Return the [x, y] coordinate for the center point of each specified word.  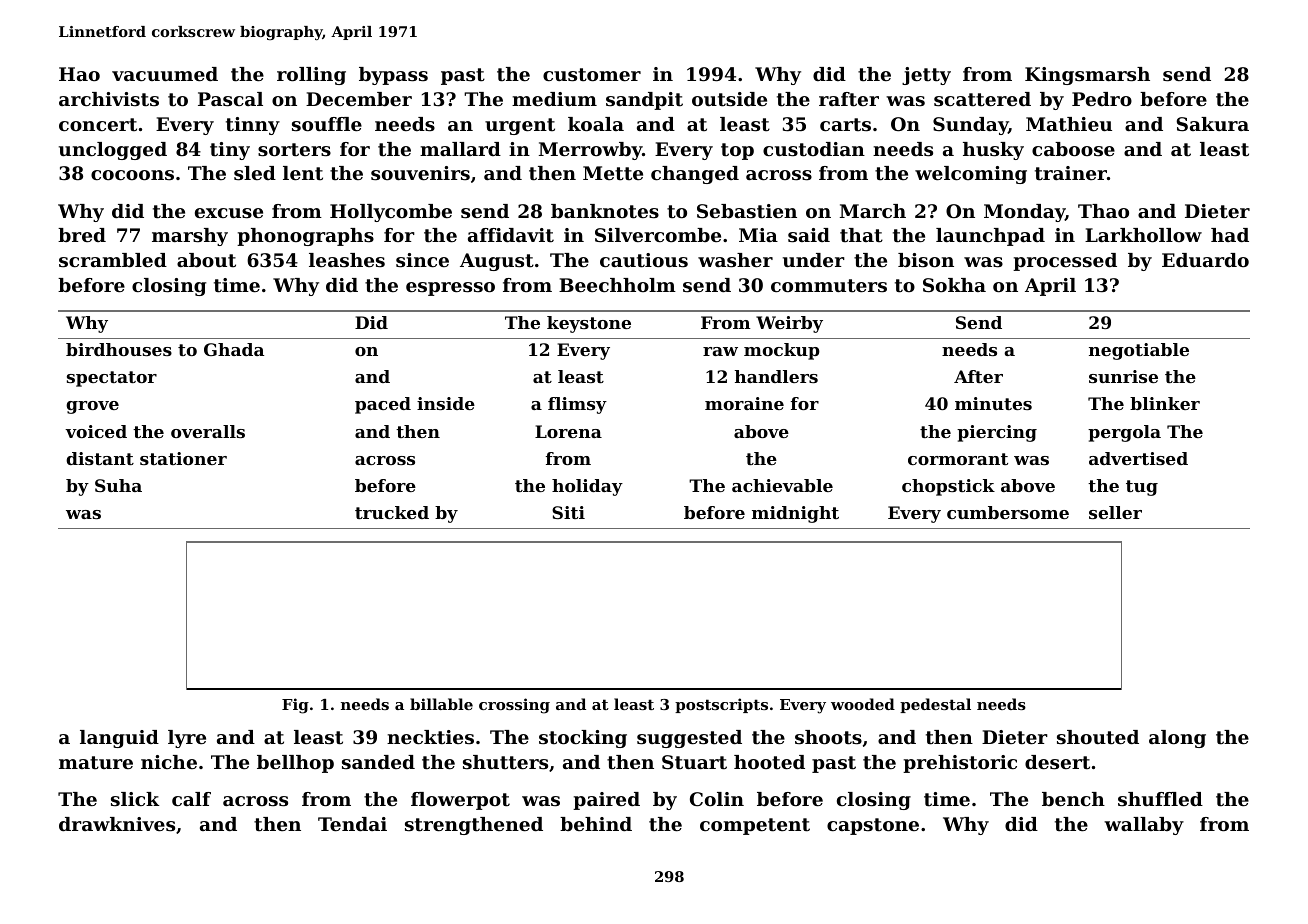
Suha [118, 485]
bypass [393, 76]
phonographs [305, 237]
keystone [589, 324]
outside [729, 99]
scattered [982, 99]
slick [135, 799]
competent [755, 826]
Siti [568, 512]
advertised [1138, 458]
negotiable [1139, 351]
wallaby [1144, 826]
